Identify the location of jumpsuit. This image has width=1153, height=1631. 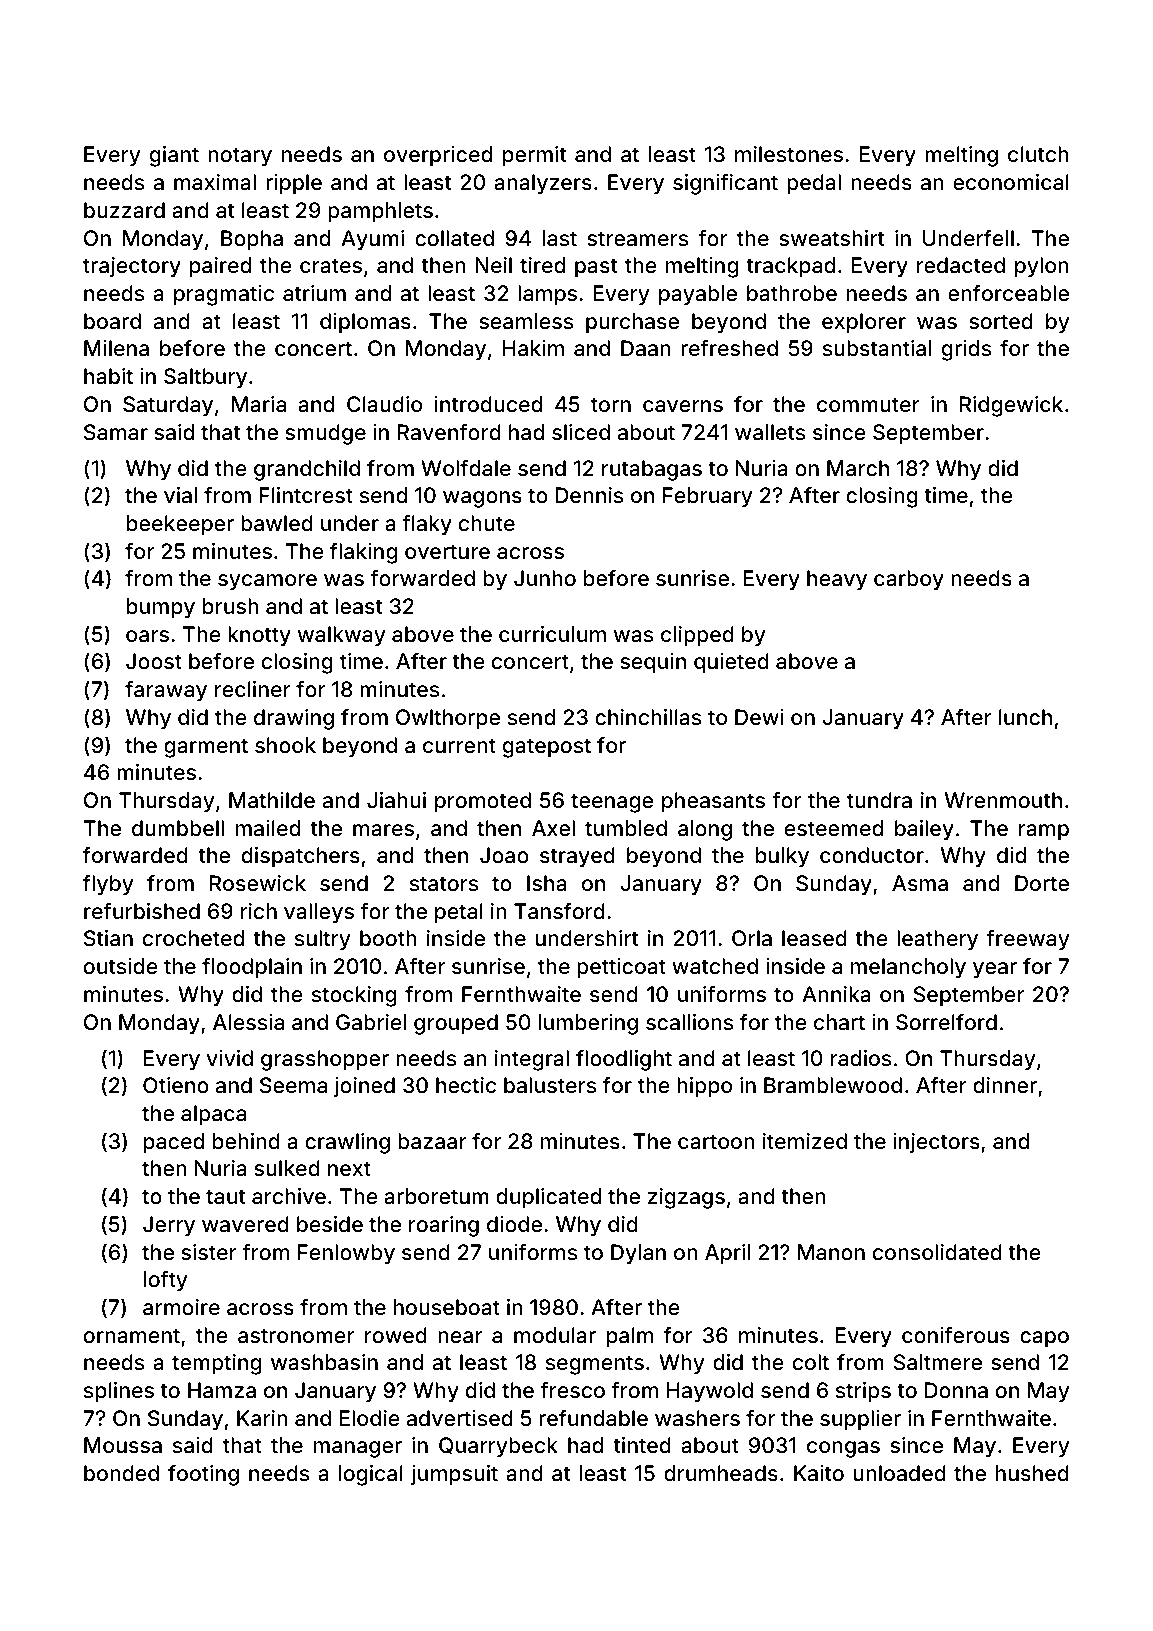
(454, 1475).
